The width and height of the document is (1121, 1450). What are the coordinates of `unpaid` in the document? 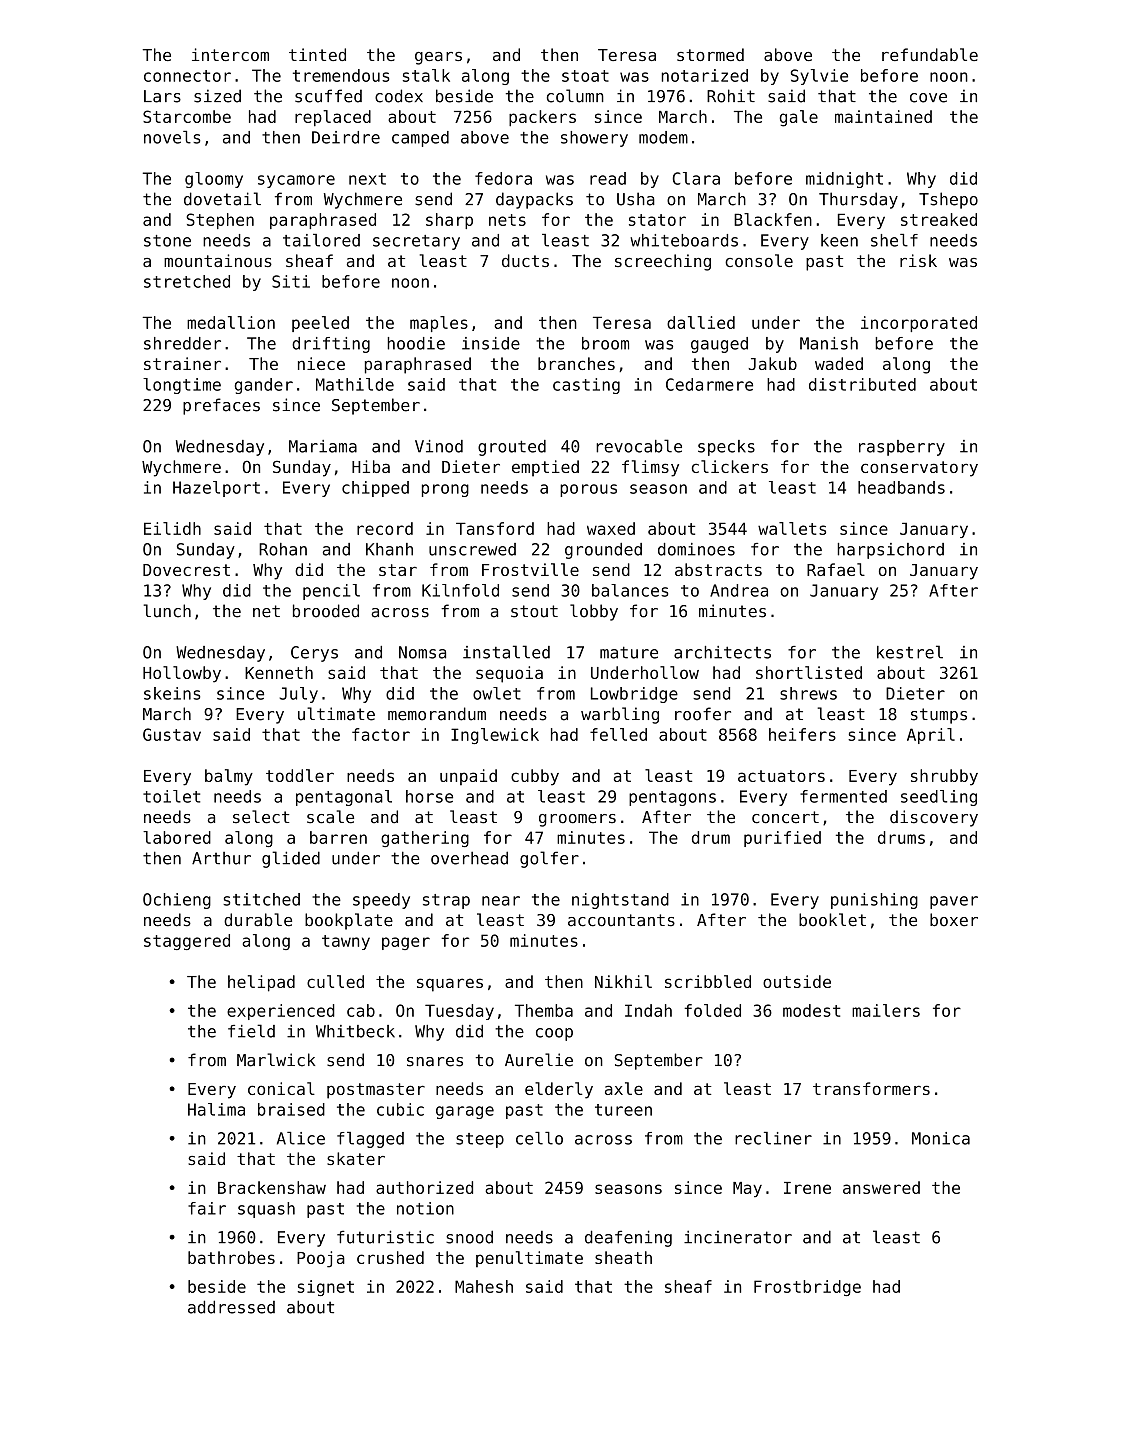 It's located at (468, 777).
